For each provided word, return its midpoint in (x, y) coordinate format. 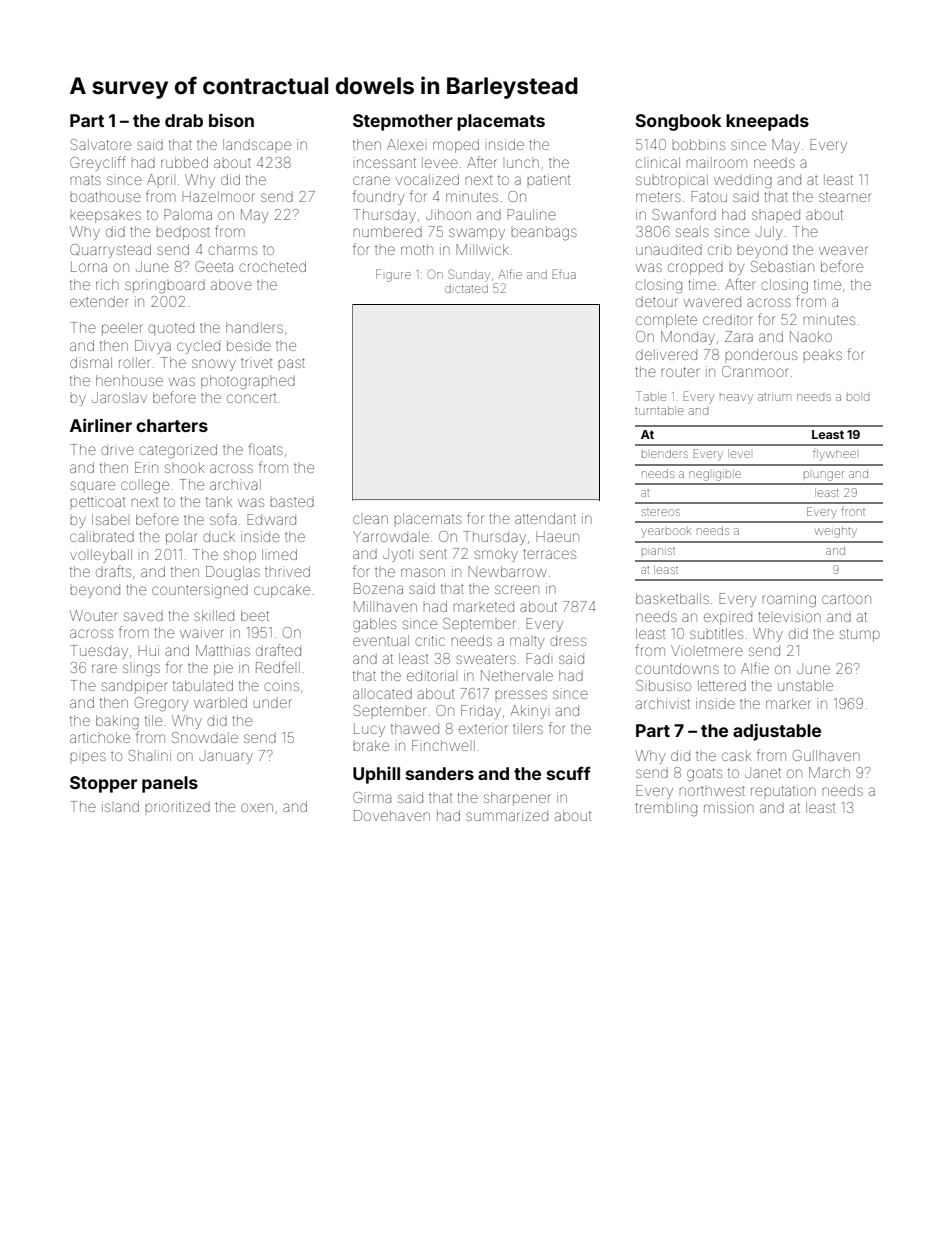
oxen (257, 807)
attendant (545, 518)
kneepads (767, 122)
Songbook (678, 122)
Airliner (101, 425)
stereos (661, 512)
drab (184, 120)
